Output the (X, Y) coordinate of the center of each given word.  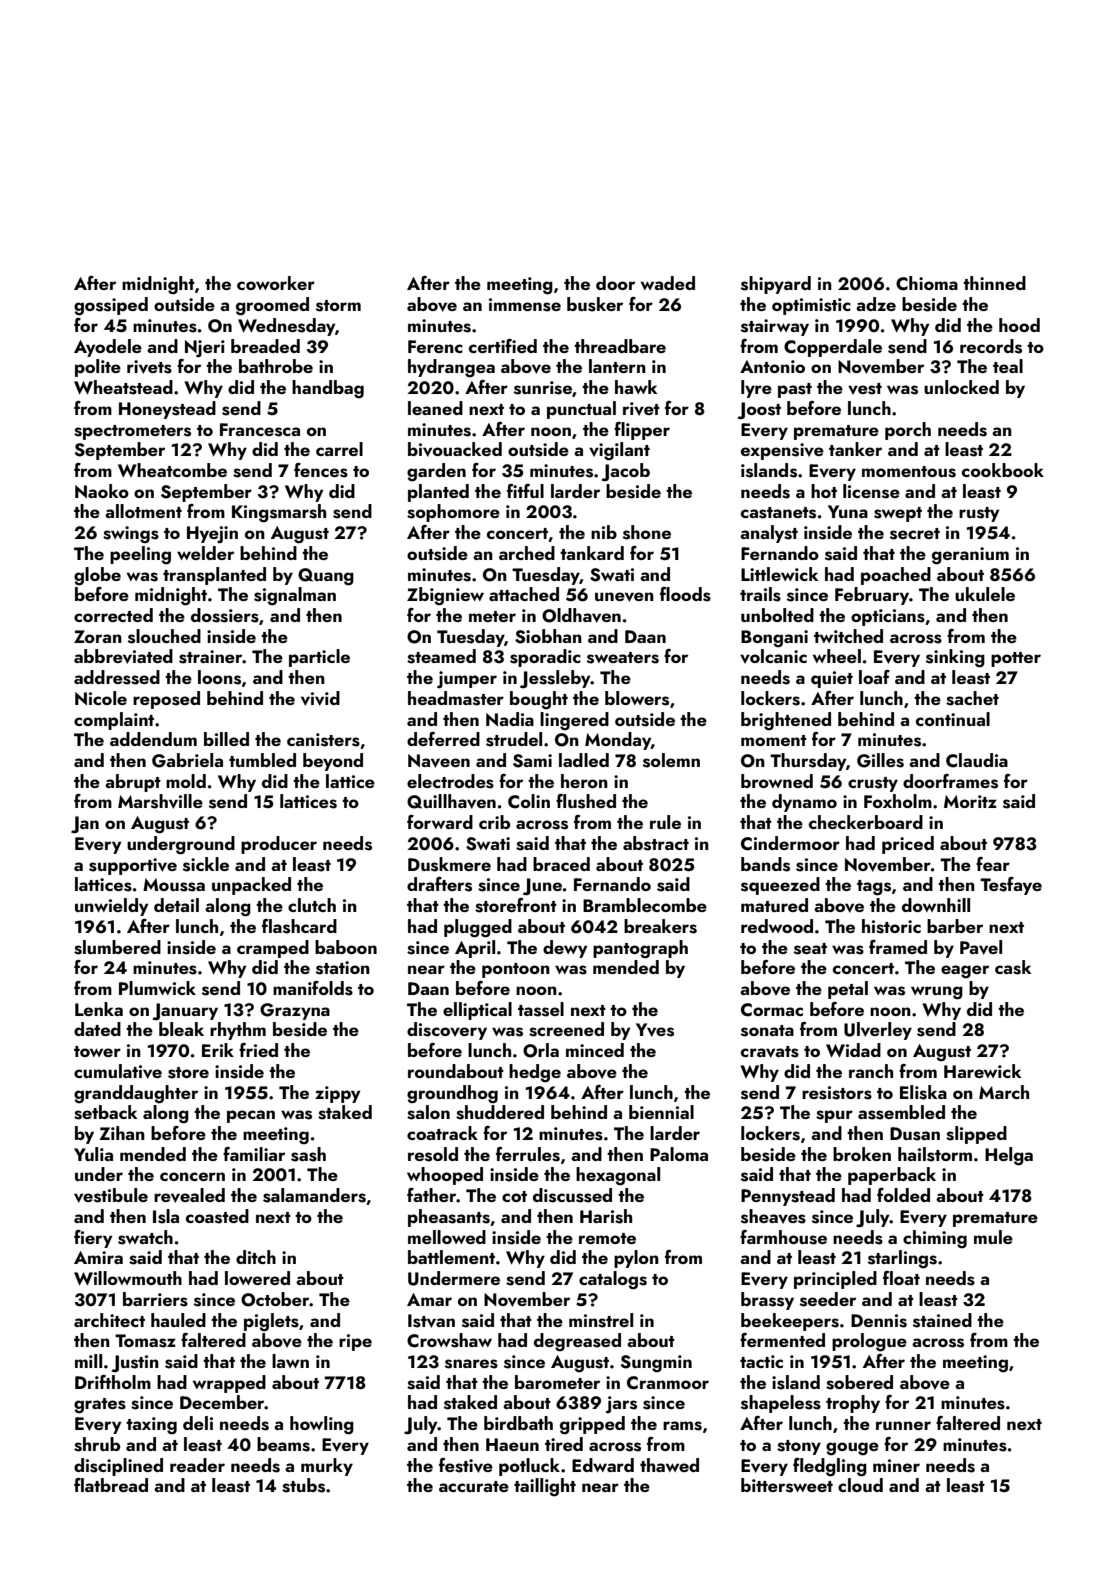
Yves (655, 1030)
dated (97, 1029)
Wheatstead (123, 387)
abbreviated (123, 656)
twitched (848, 636)
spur (834, 1116)
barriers (155, 1299)
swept (898, 514)
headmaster (456, 698)
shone (647, 532)
